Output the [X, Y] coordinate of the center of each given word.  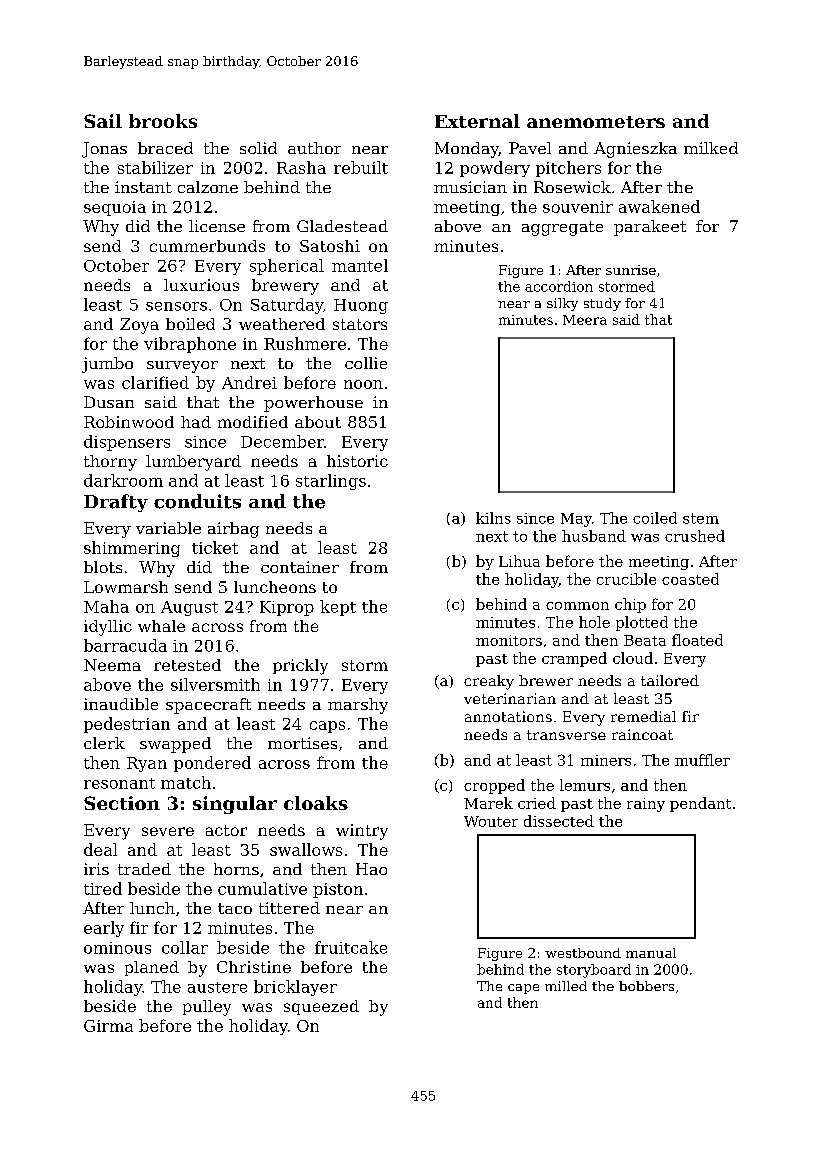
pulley [207, 1008]
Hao [371, 869]
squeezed [321, 1007]
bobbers [646, 986]
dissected [559, 821]
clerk [104, 743]
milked [711, 148]
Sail [103, 121]
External [477, 121]
